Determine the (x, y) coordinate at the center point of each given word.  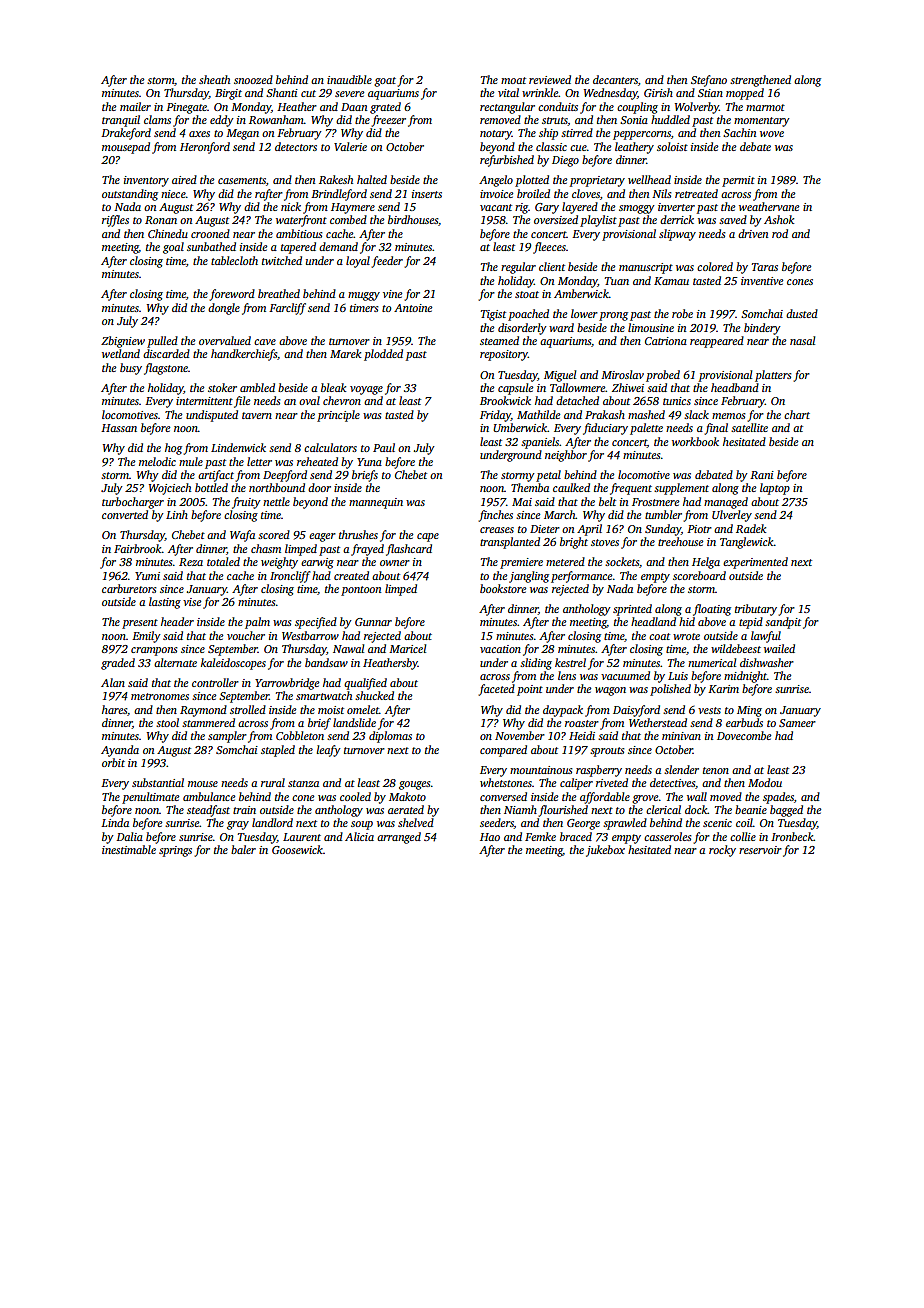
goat (385, 82)
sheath (214, 79)
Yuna (369, 462)
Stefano (709, 81)
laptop (775, 489)
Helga (706, 563)
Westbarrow (310, 635)
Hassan (119, 428)
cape (428, 537)
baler (243, 849)
